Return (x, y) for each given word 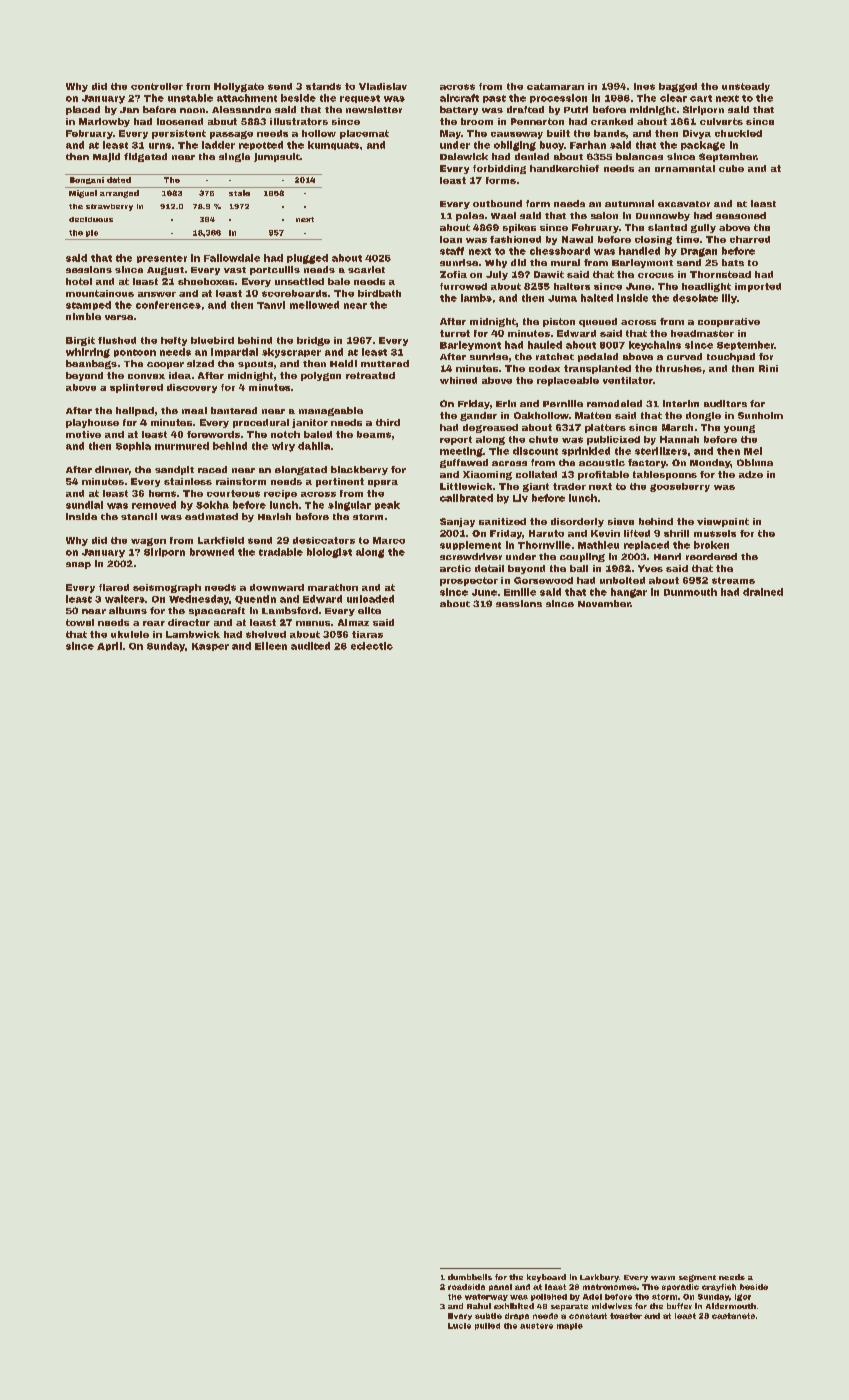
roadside (466, 1287)
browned (212, 552)
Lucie (459, 1326)
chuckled (738, 133)
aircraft (459, 98)
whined (458, 380)
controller (157, 86)
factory (647, 463)
